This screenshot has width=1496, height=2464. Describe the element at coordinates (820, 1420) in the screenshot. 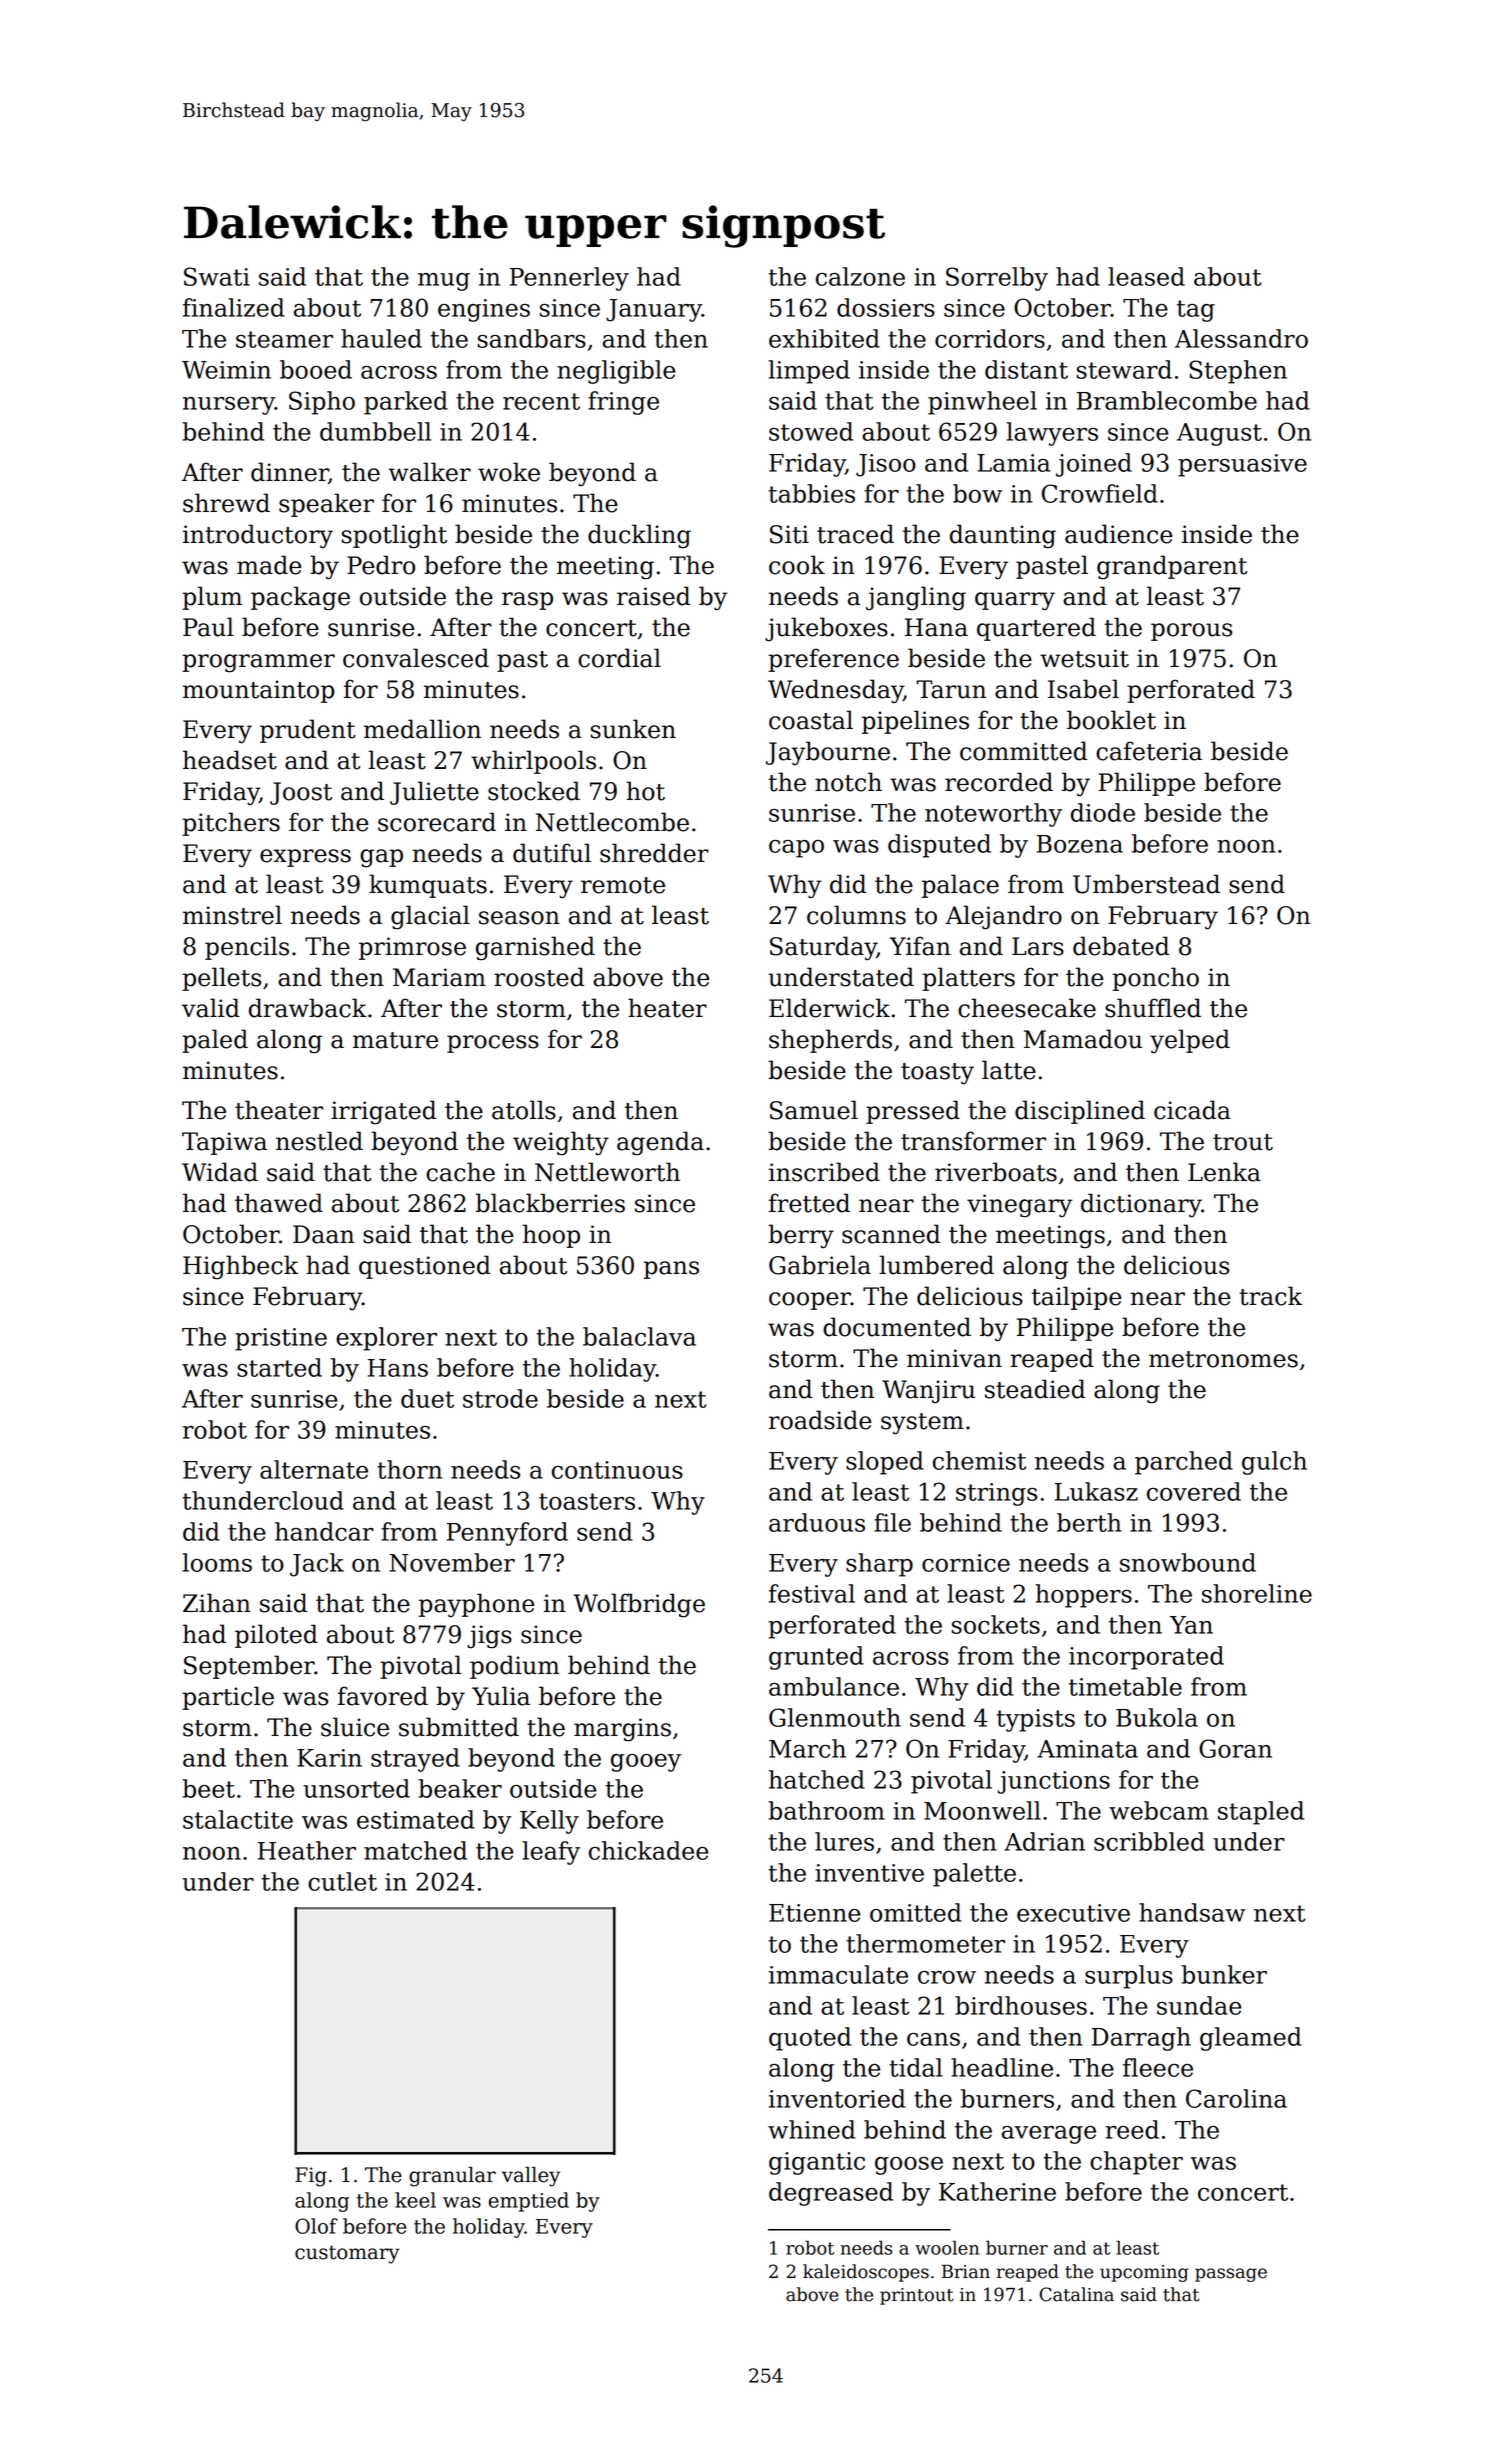

I see `roadside` at that location.
